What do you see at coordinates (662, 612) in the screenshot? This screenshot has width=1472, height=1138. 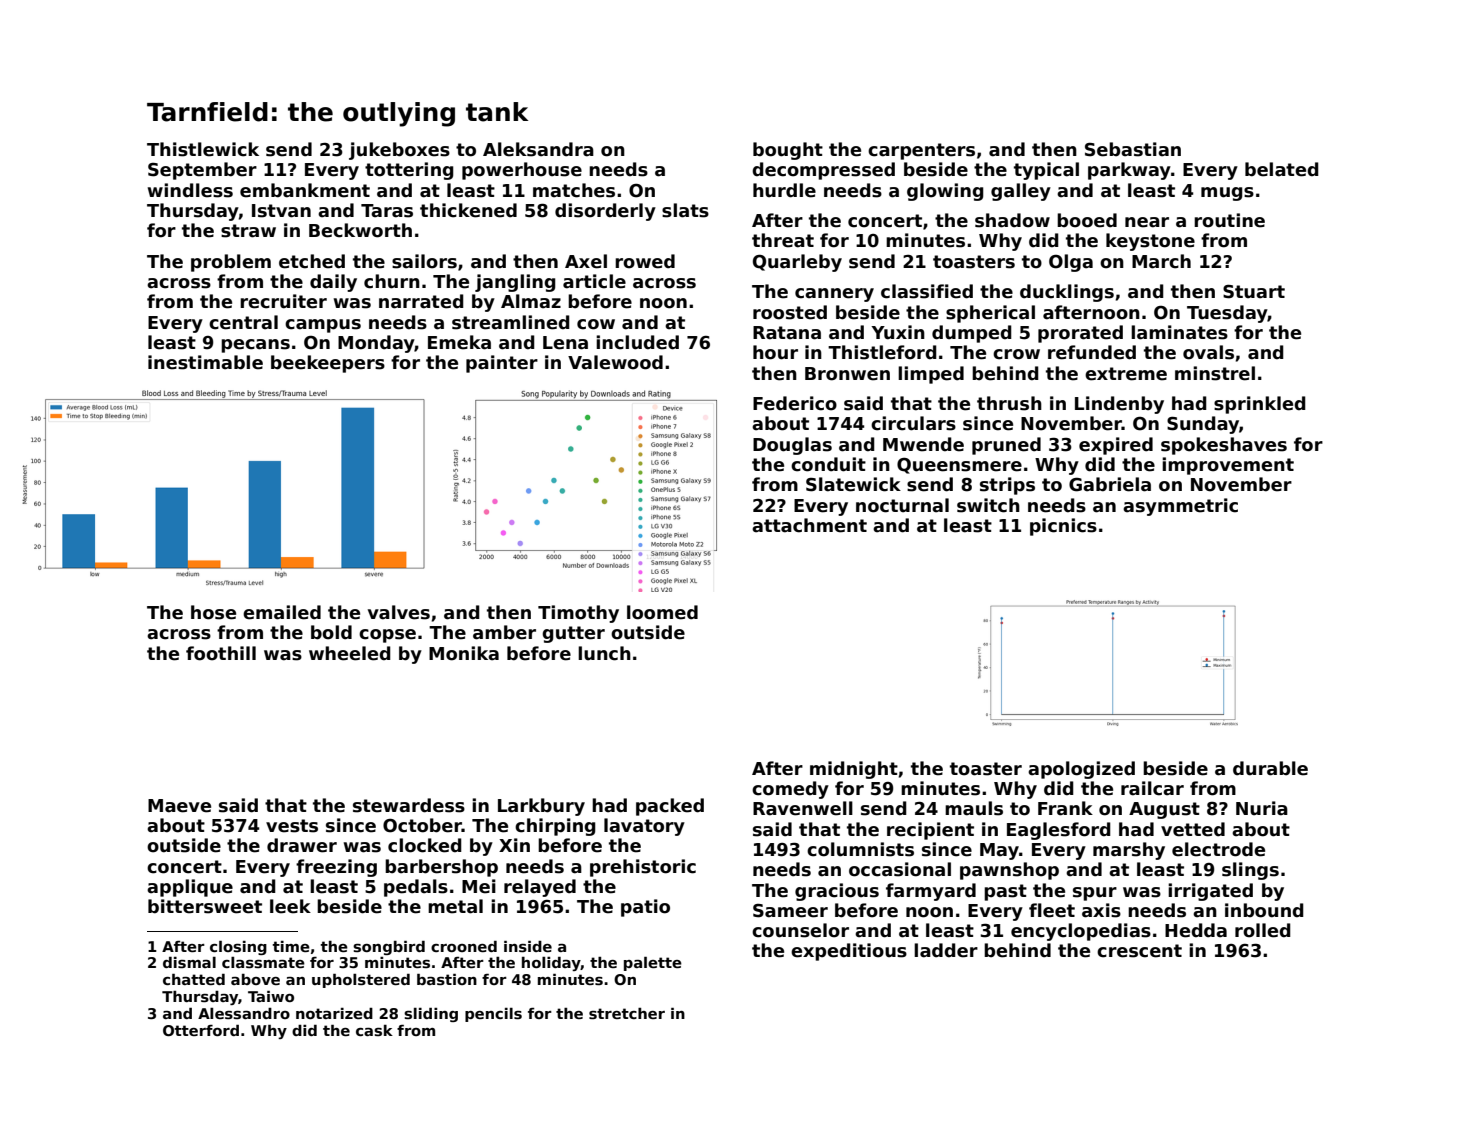 I see `loomed` at bounding box center [662, 612].
